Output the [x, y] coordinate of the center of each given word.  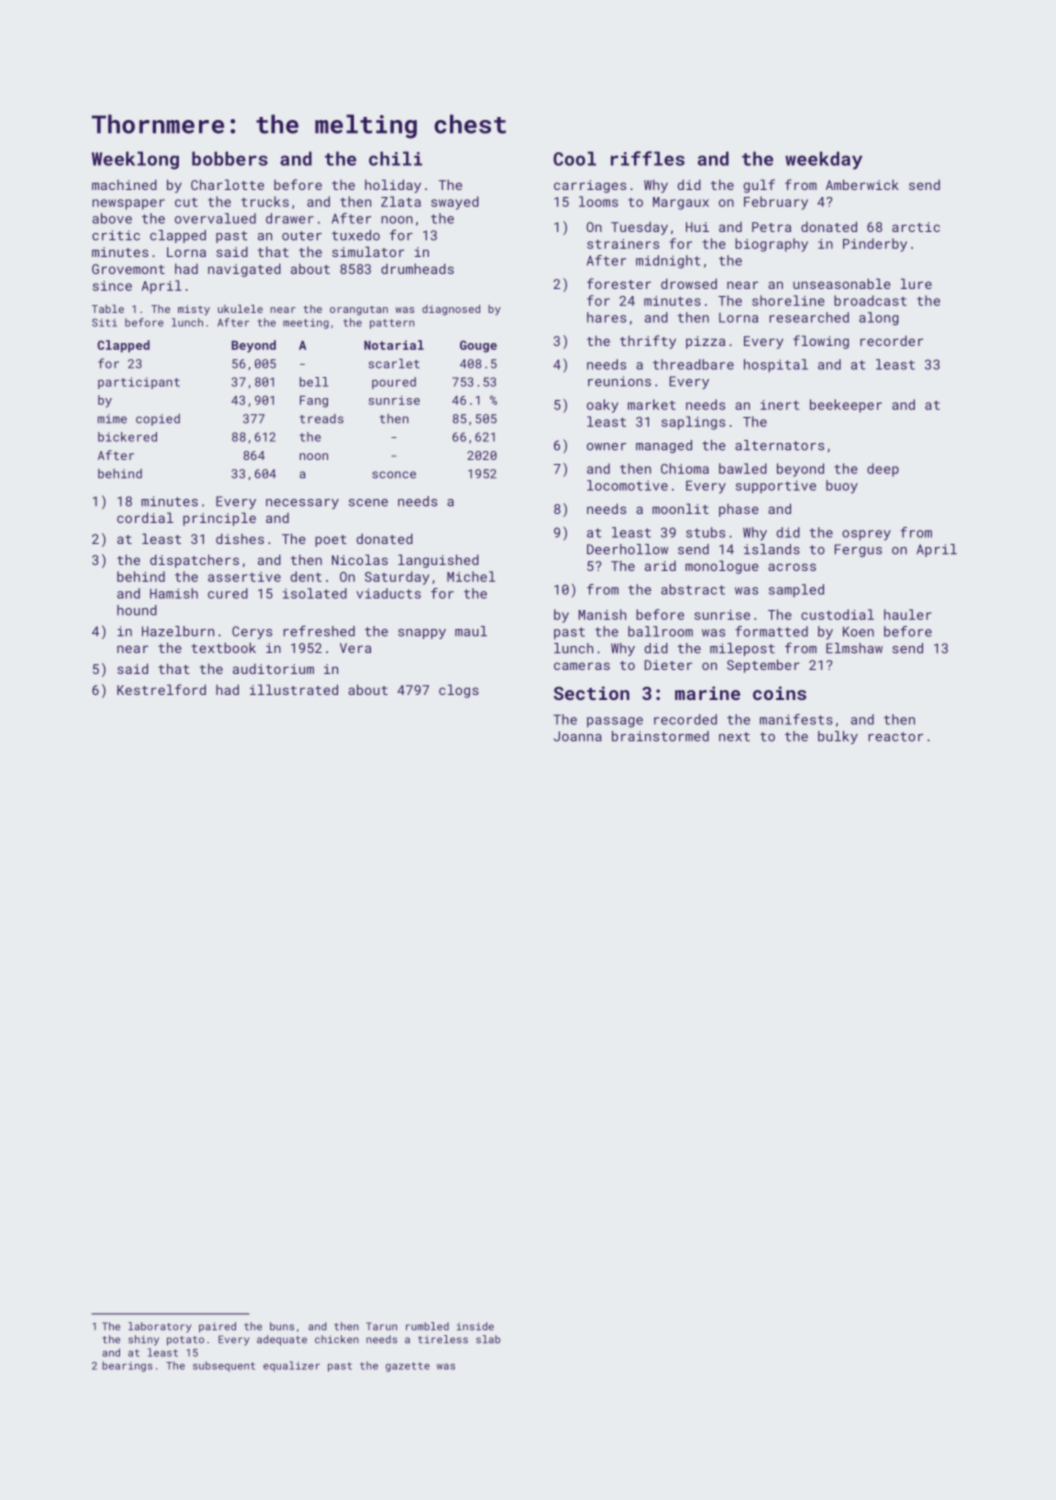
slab [488, 1339]
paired [217, 1327]
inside [475, 1326]
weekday [823, 160]
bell [314, 382]
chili [395, 158]
